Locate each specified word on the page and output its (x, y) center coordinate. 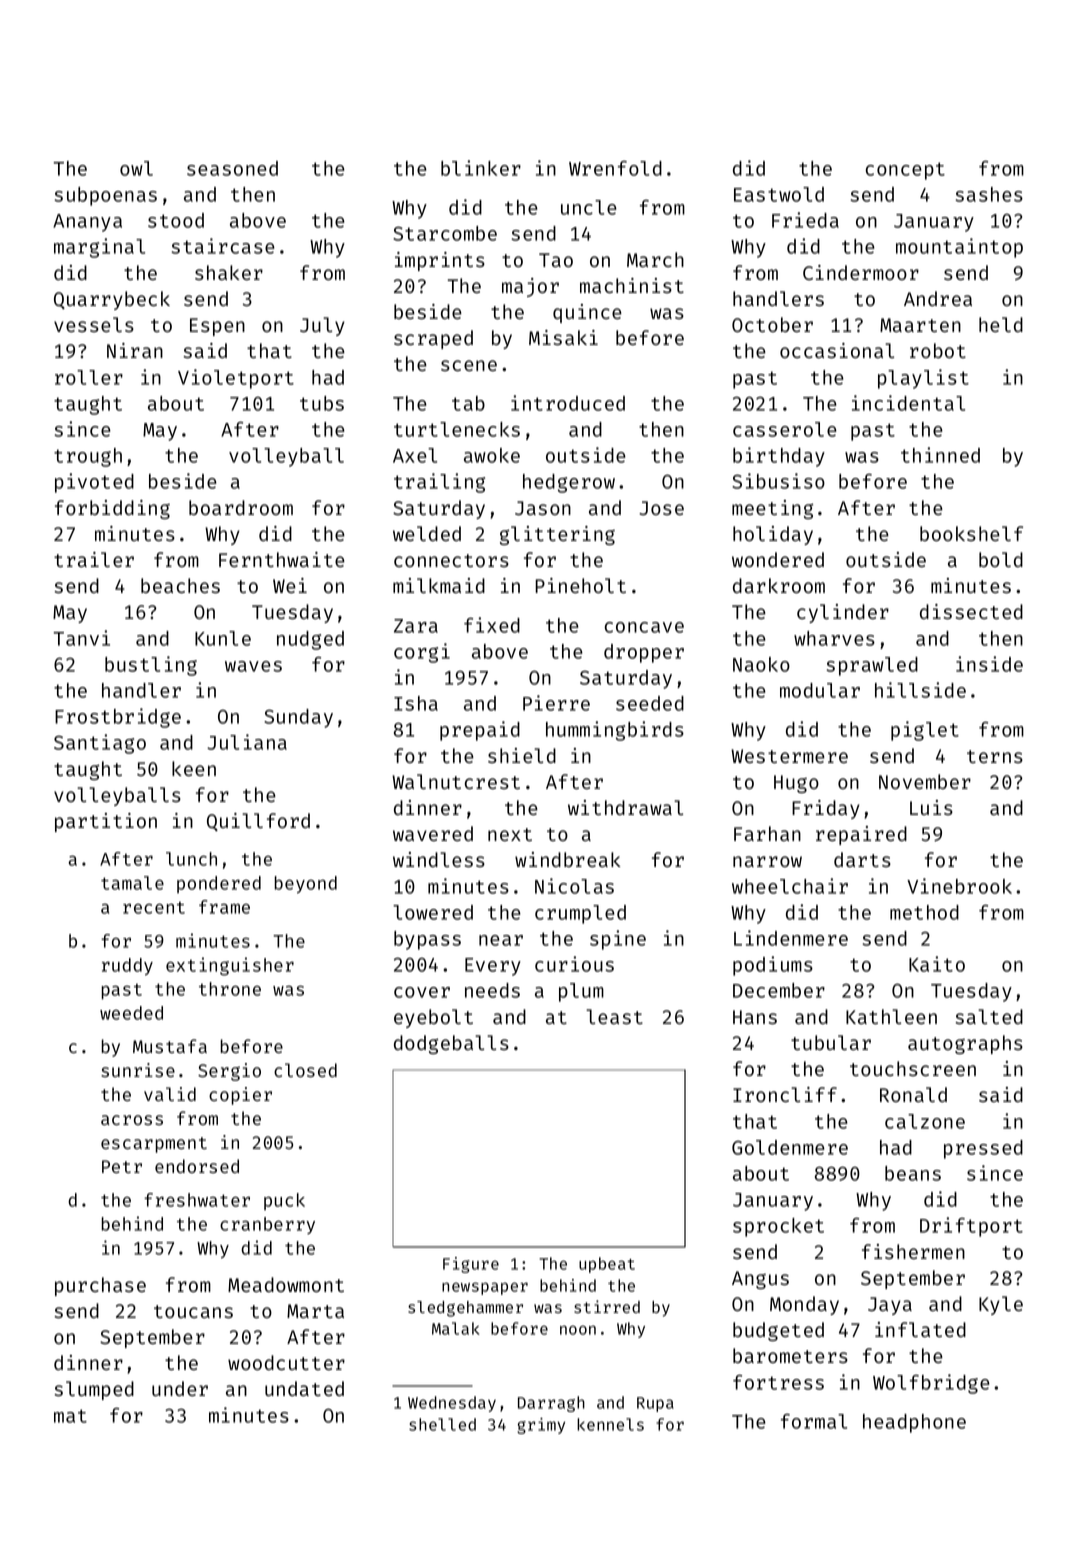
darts (862, 859)
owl (136, 168)
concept (905, 171)
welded (427, 533)
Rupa (655, 1404)
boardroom (241, 507)
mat (70, 1416)
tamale (132, 883)
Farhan (767, 833)
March (655, 259)
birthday (779, 457)
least (614, 1016)
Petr (122, 1166)
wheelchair (790, 886)
